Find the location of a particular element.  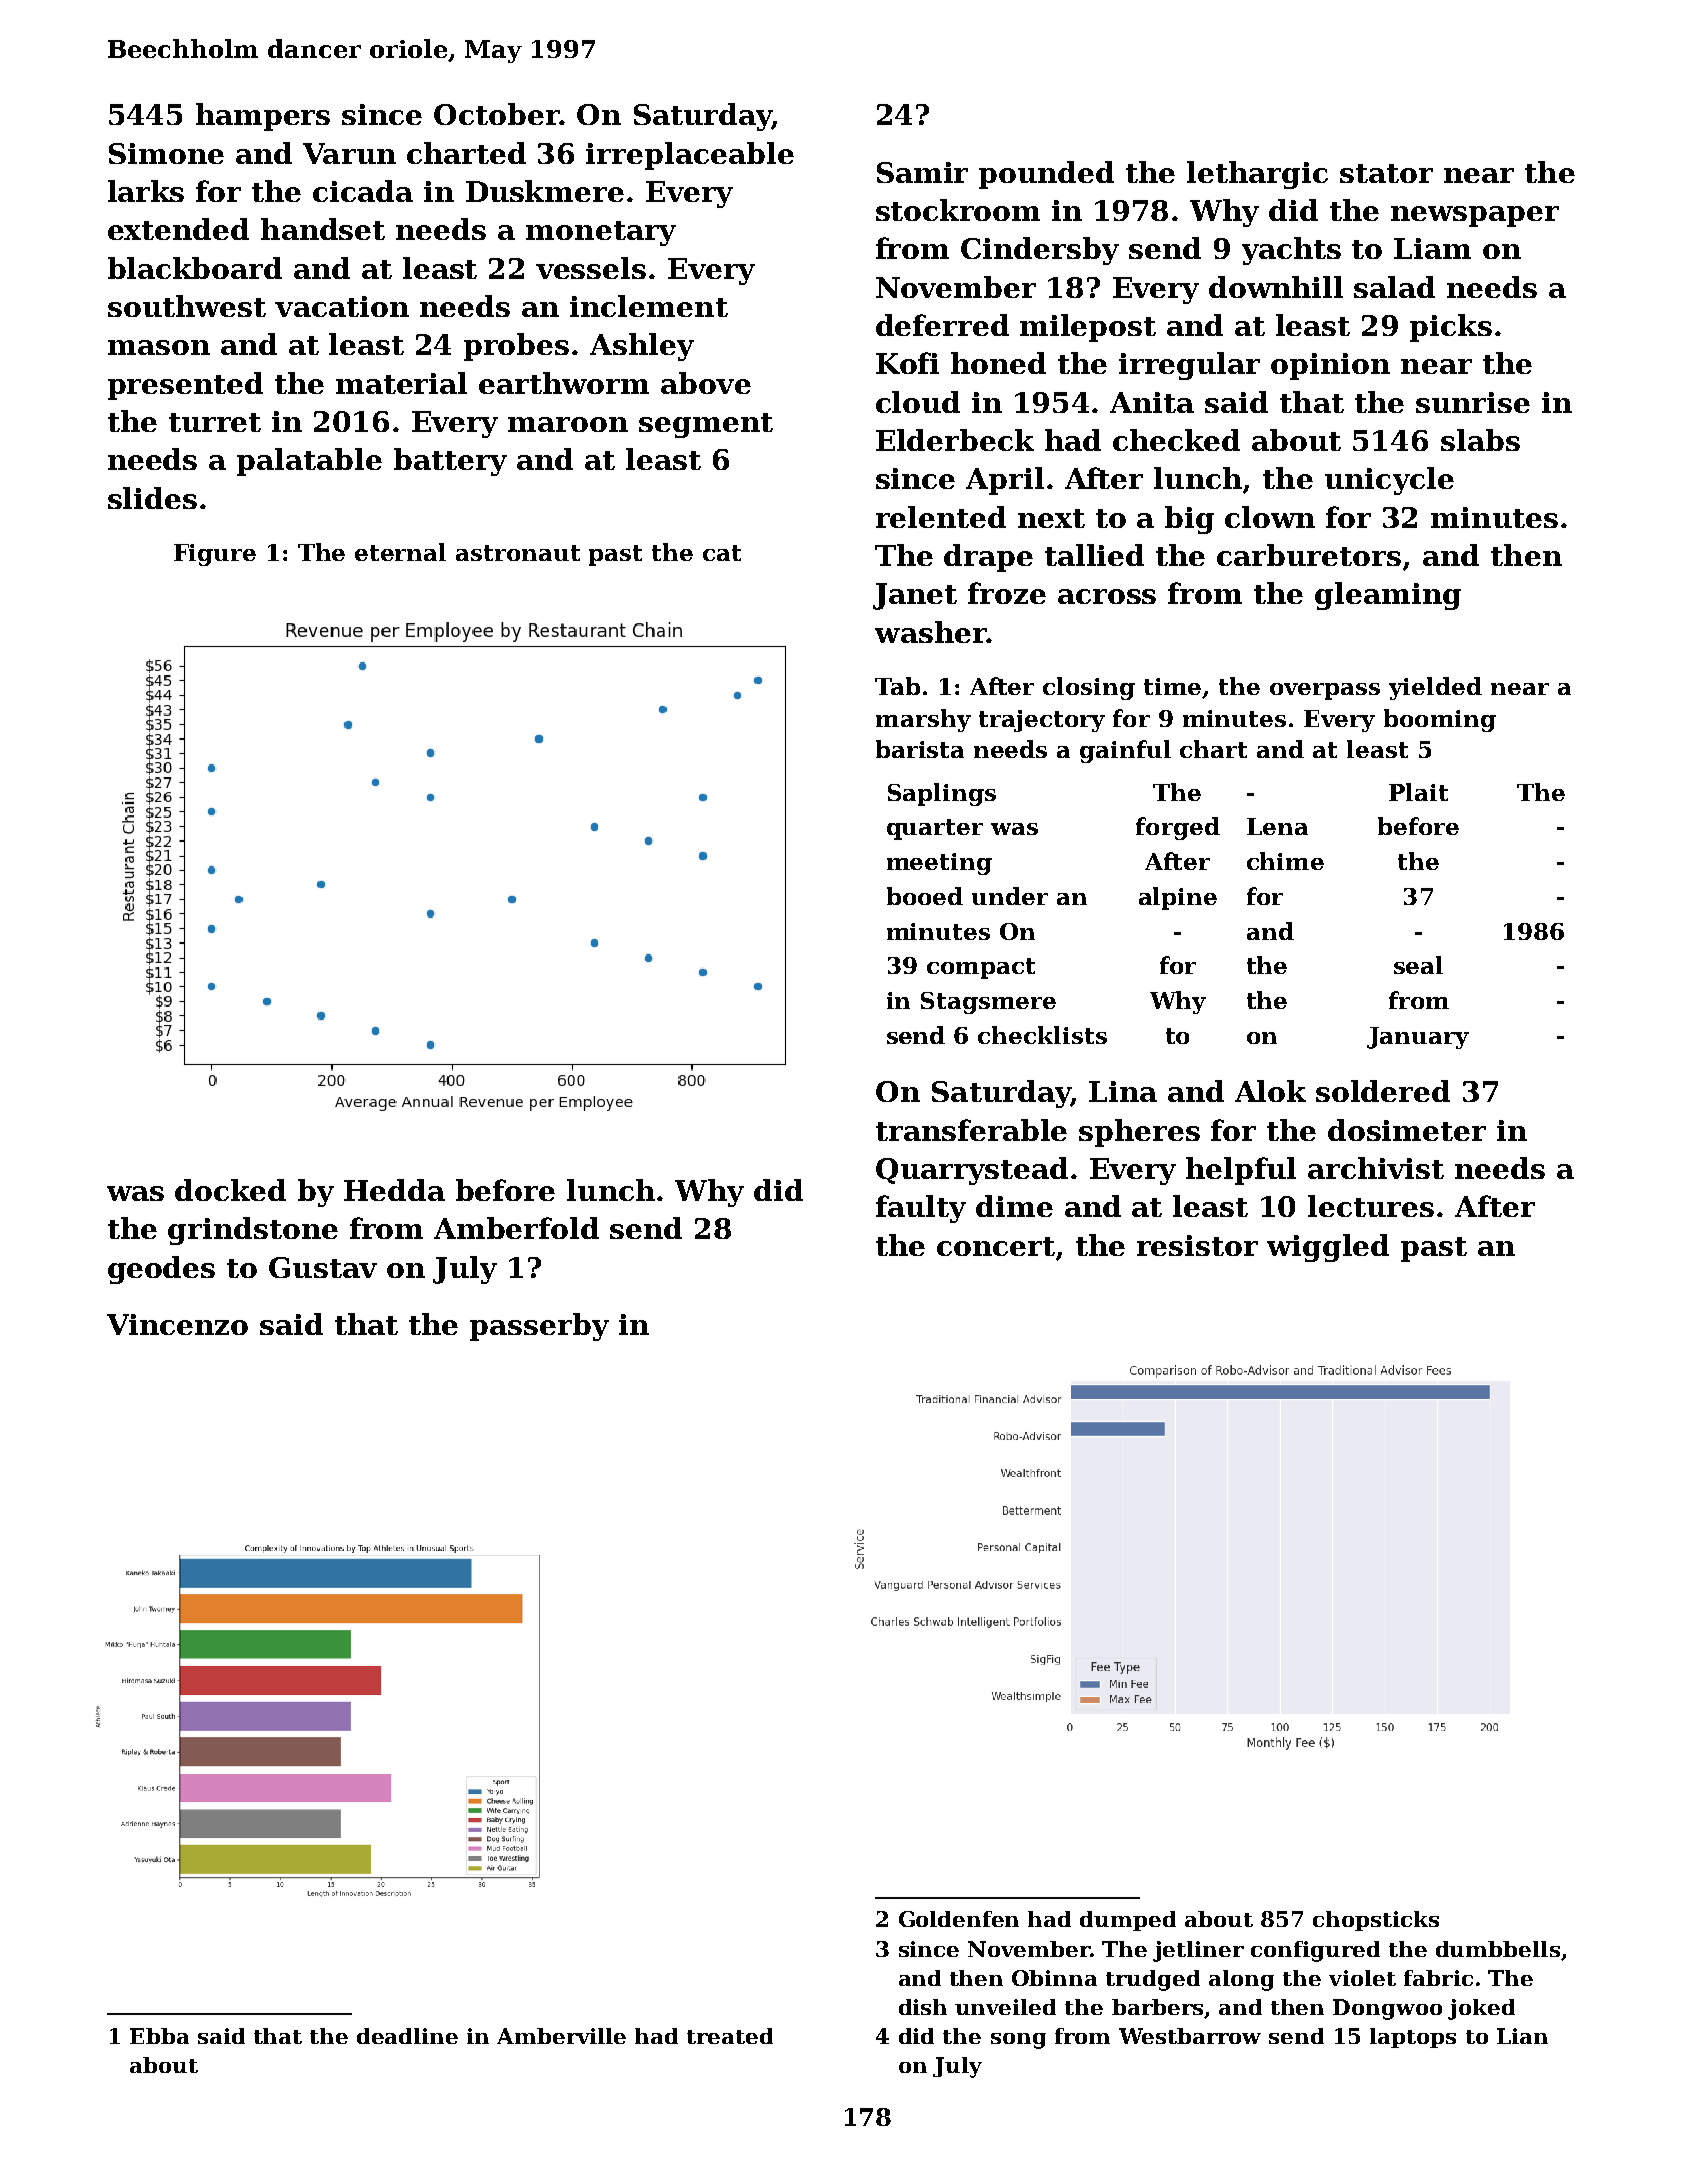

barista is located at coordinates (920, 749).
